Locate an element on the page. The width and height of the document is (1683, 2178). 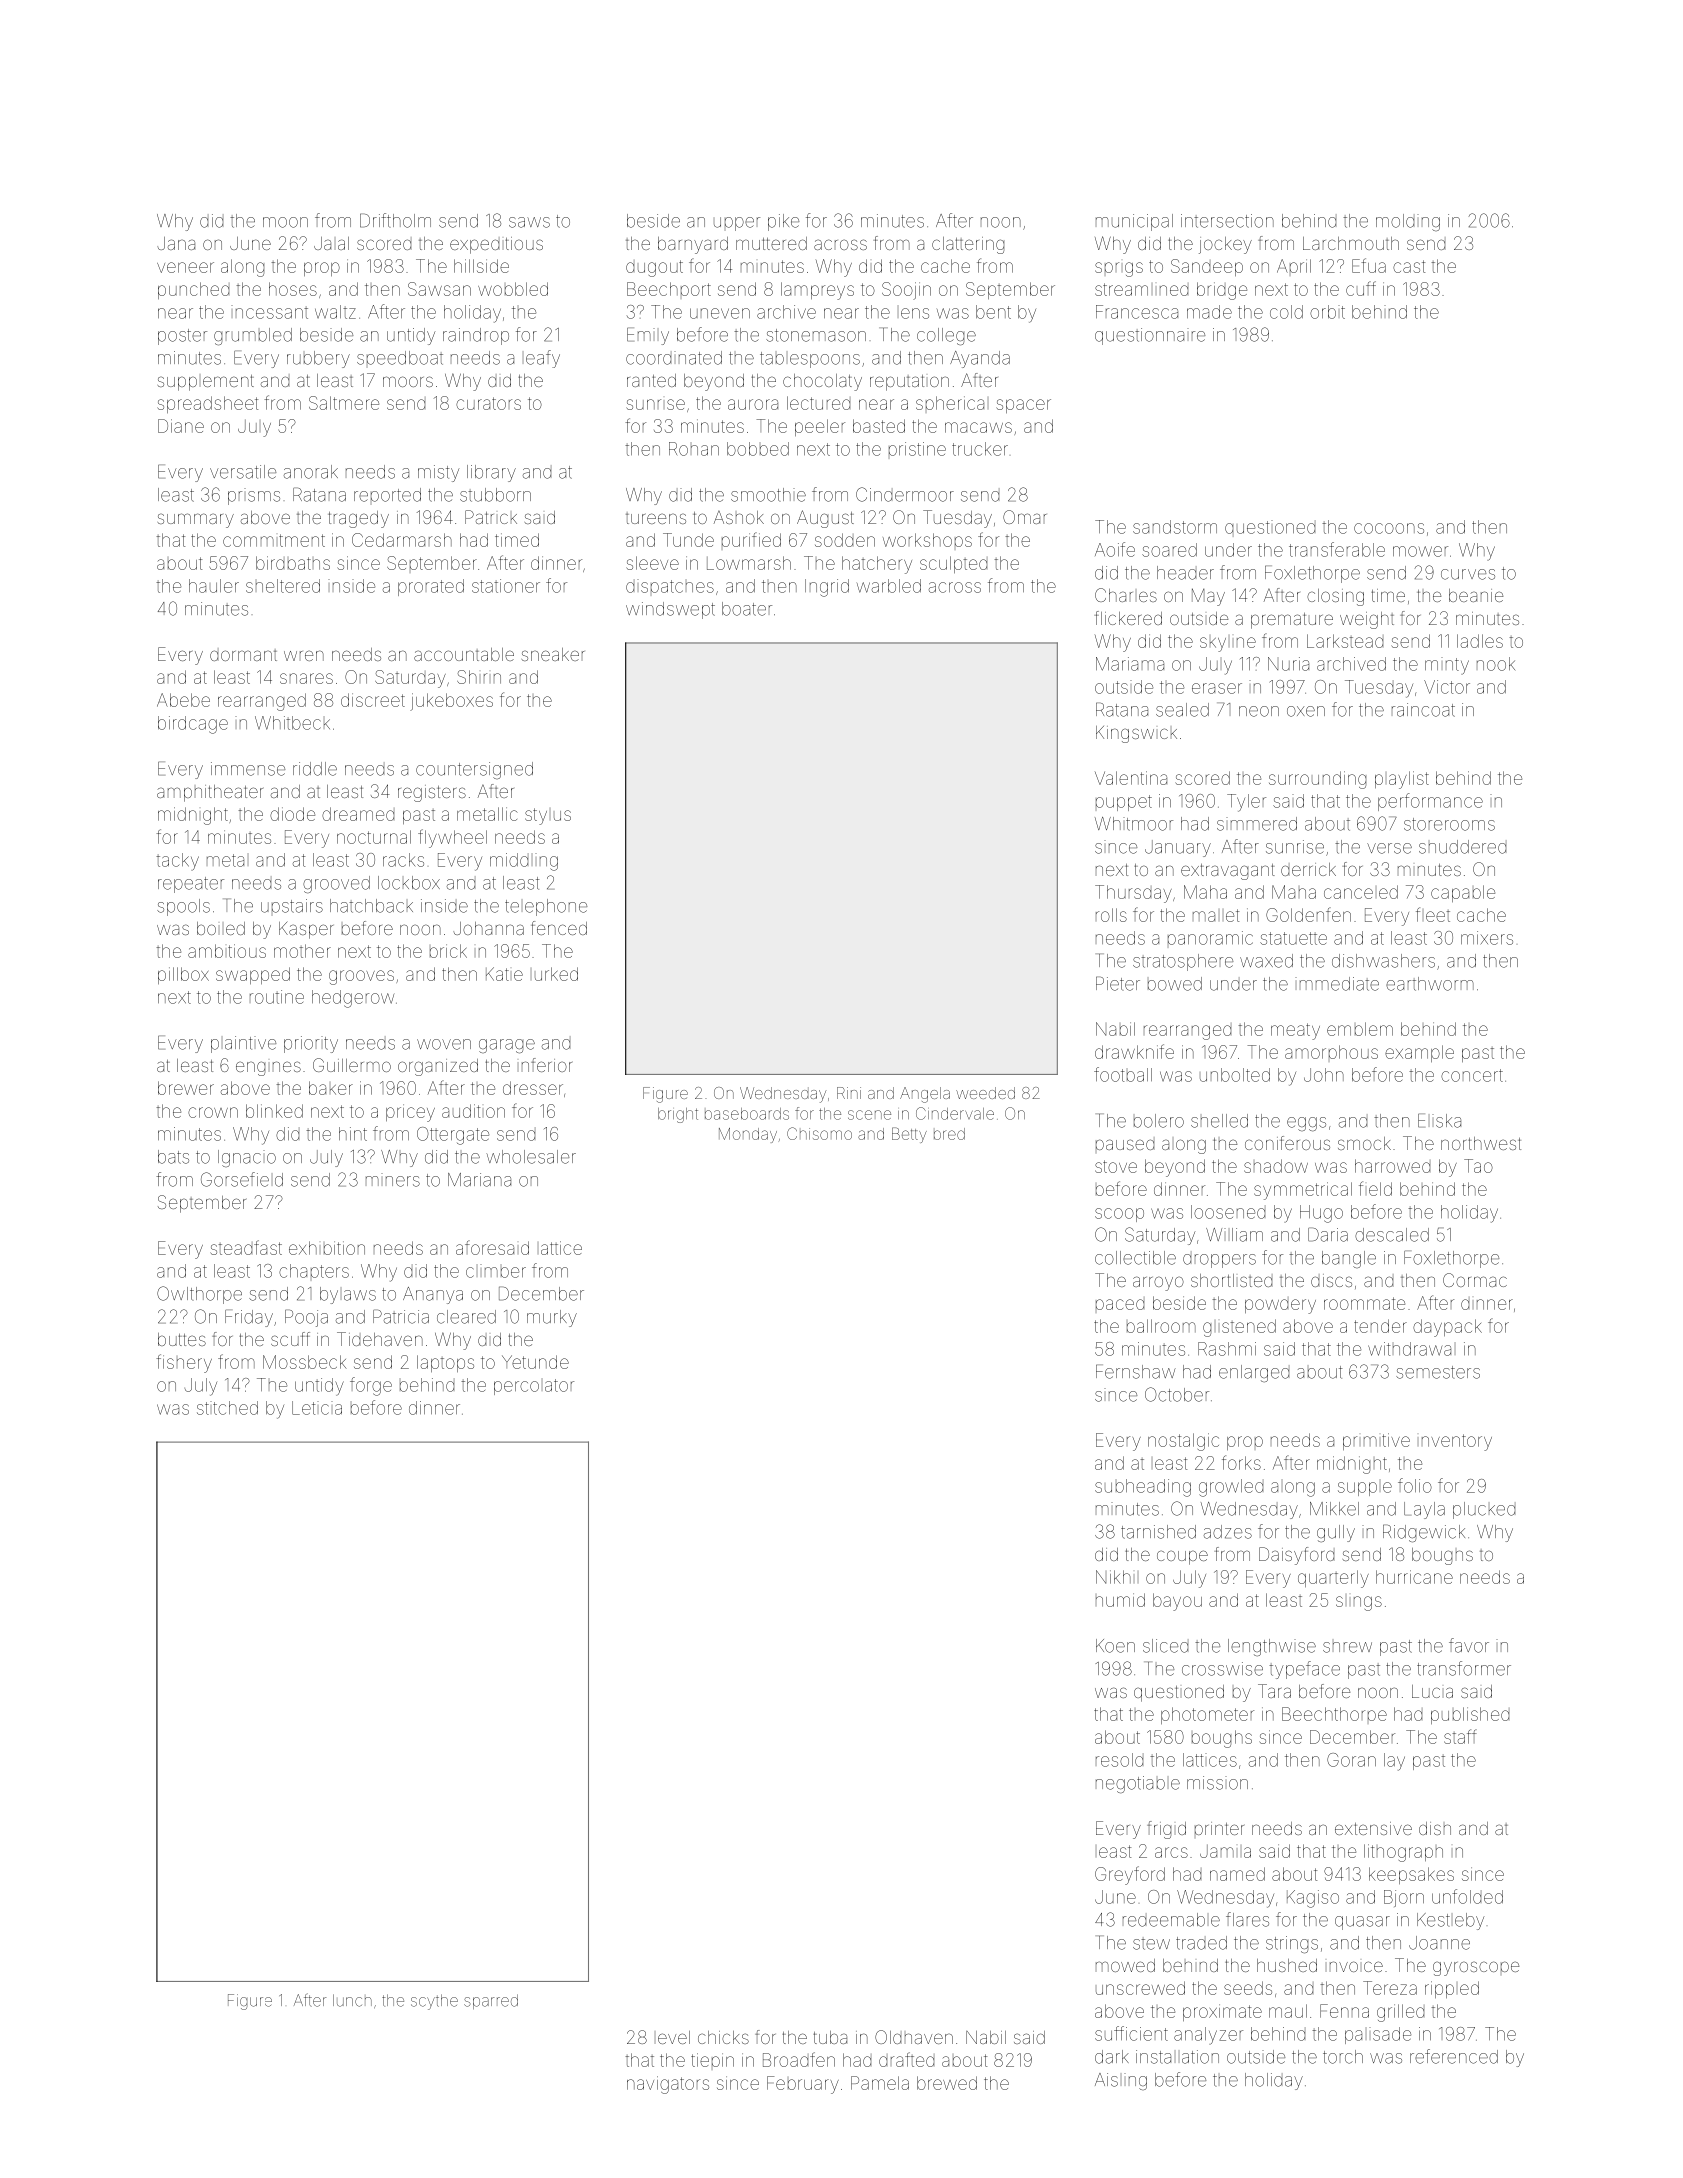
stratosphere is located at coordinates (1183, 962).
